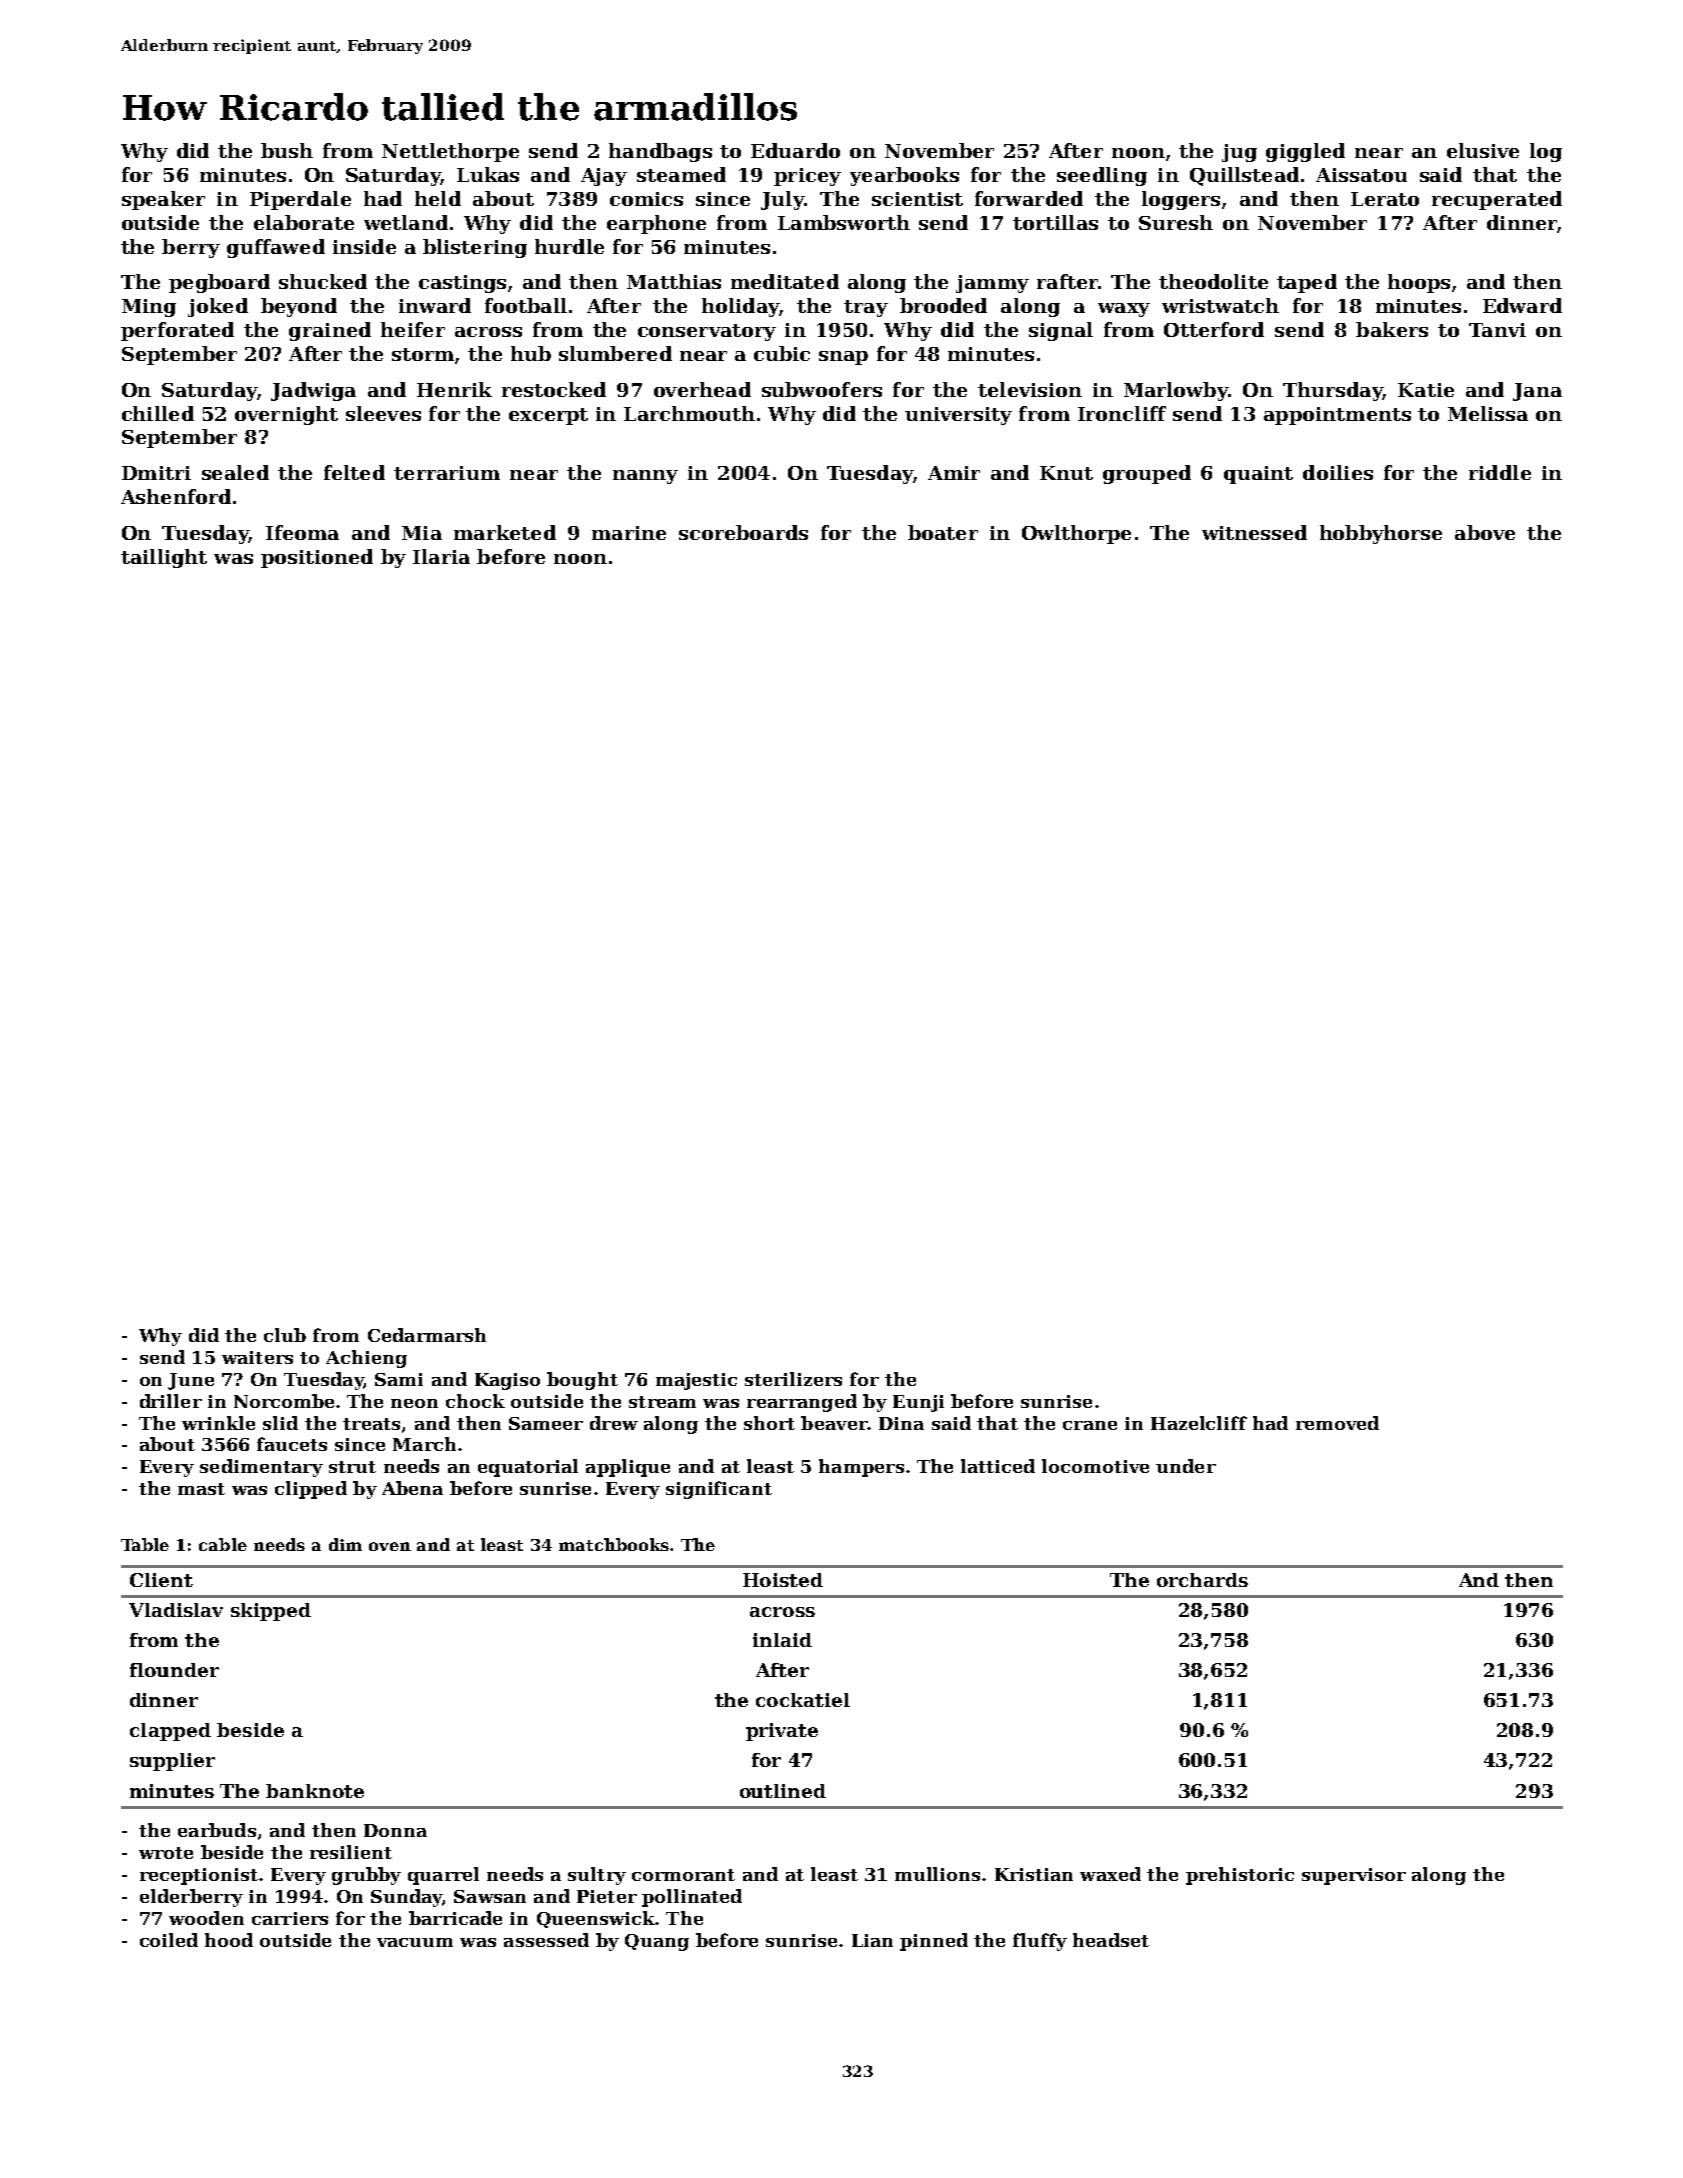 The image size is (1683, 2178). Describe the element at coordinates (793, 1379) in the screenshot. I see `sterilizers` at that location.
